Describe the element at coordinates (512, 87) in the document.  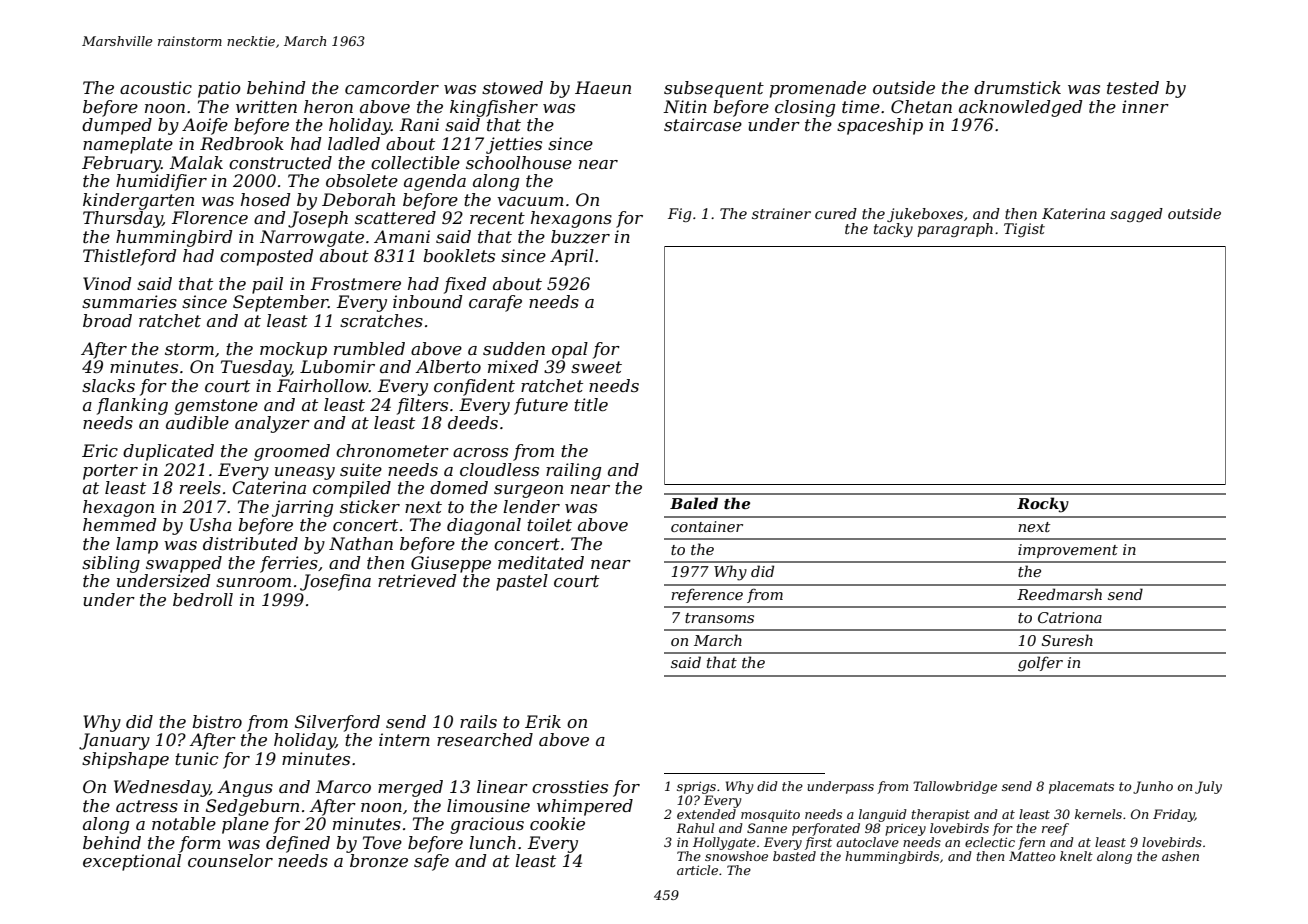
I see `stowed` at that location.
